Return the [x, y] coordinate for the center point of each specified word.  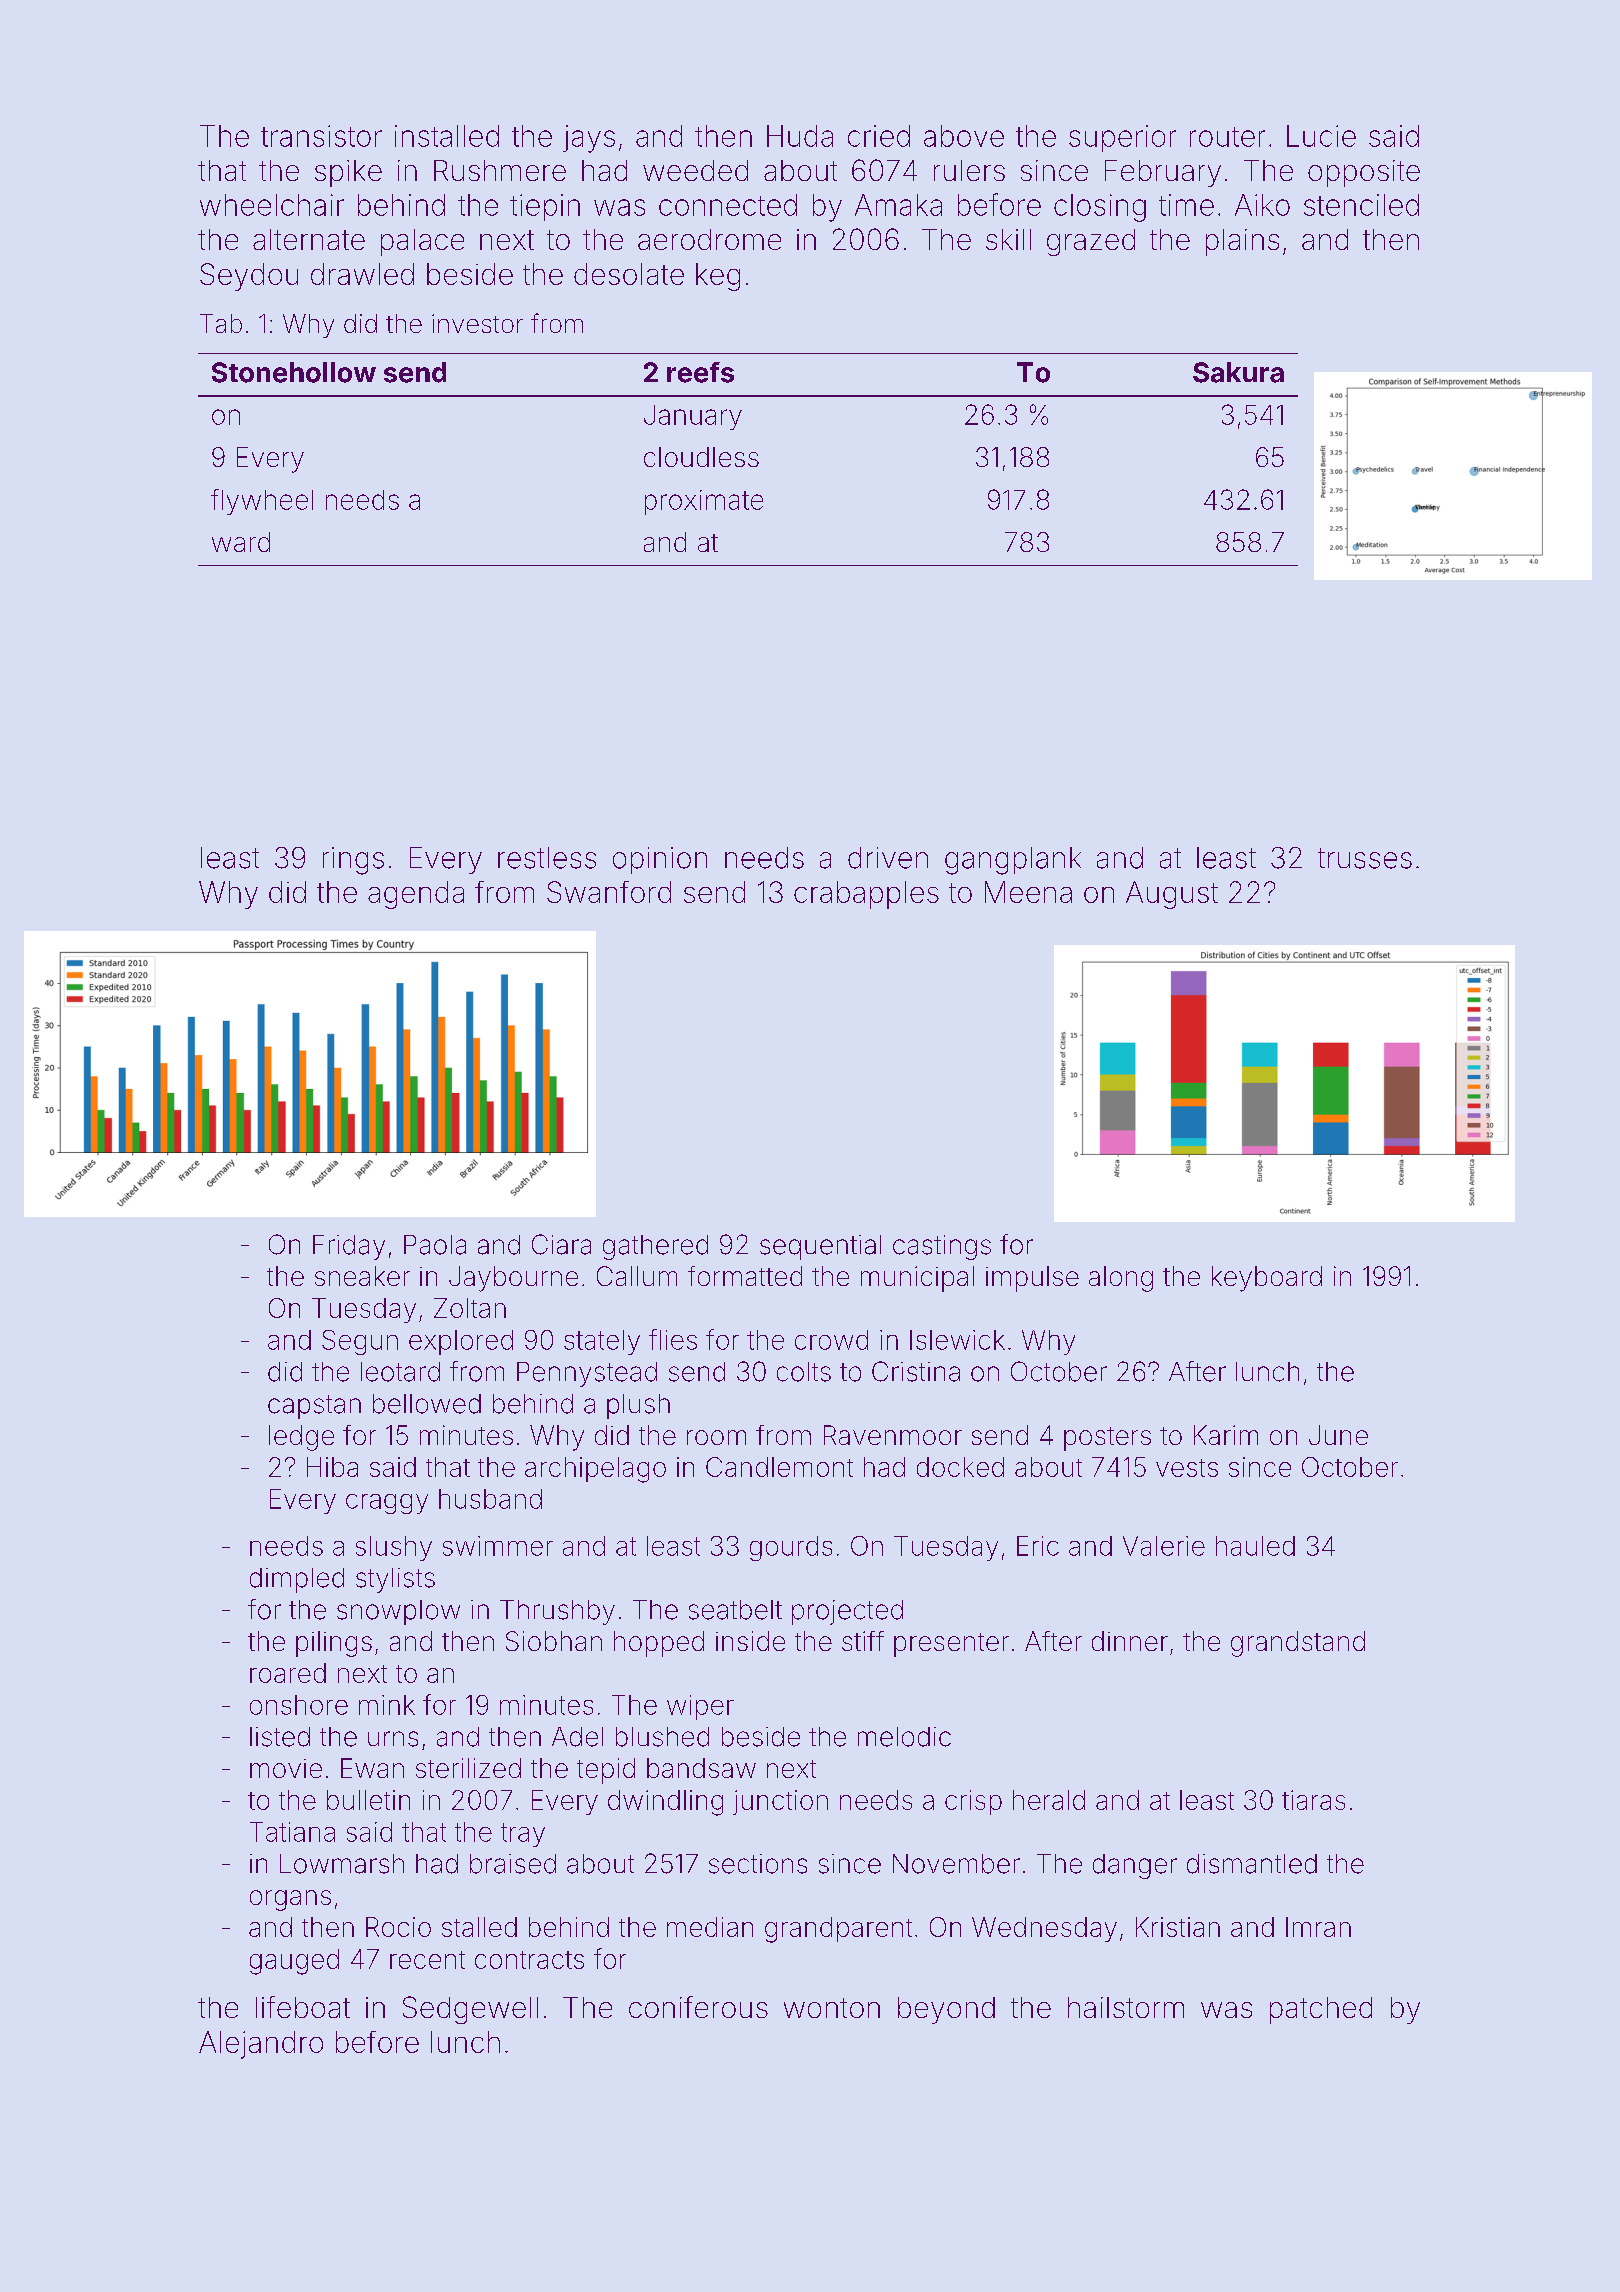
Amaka [898, 205]
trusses [1365, 858]
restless [547, 858]
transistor [321, 136]
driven [888, 858]
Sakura [1238, 372]
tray [523, 1835]
